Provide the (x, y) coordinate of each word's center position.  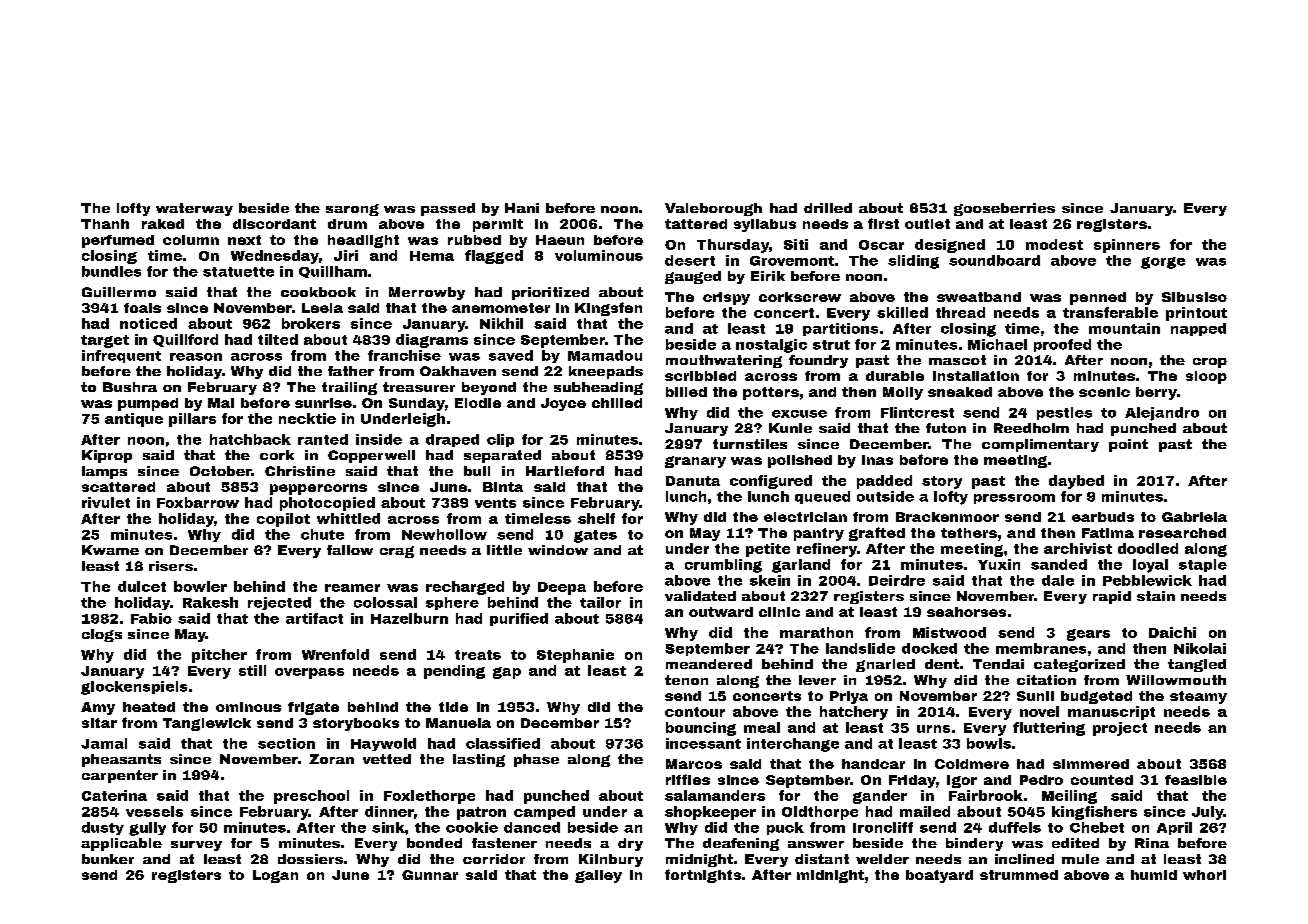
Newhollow (444, 534)
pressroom (1014, 499)
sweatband (979, 297)
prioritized (550, 293)
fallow (350, 550)
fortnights (703, 876)
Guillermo (119, 292)
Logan (275, 876)
